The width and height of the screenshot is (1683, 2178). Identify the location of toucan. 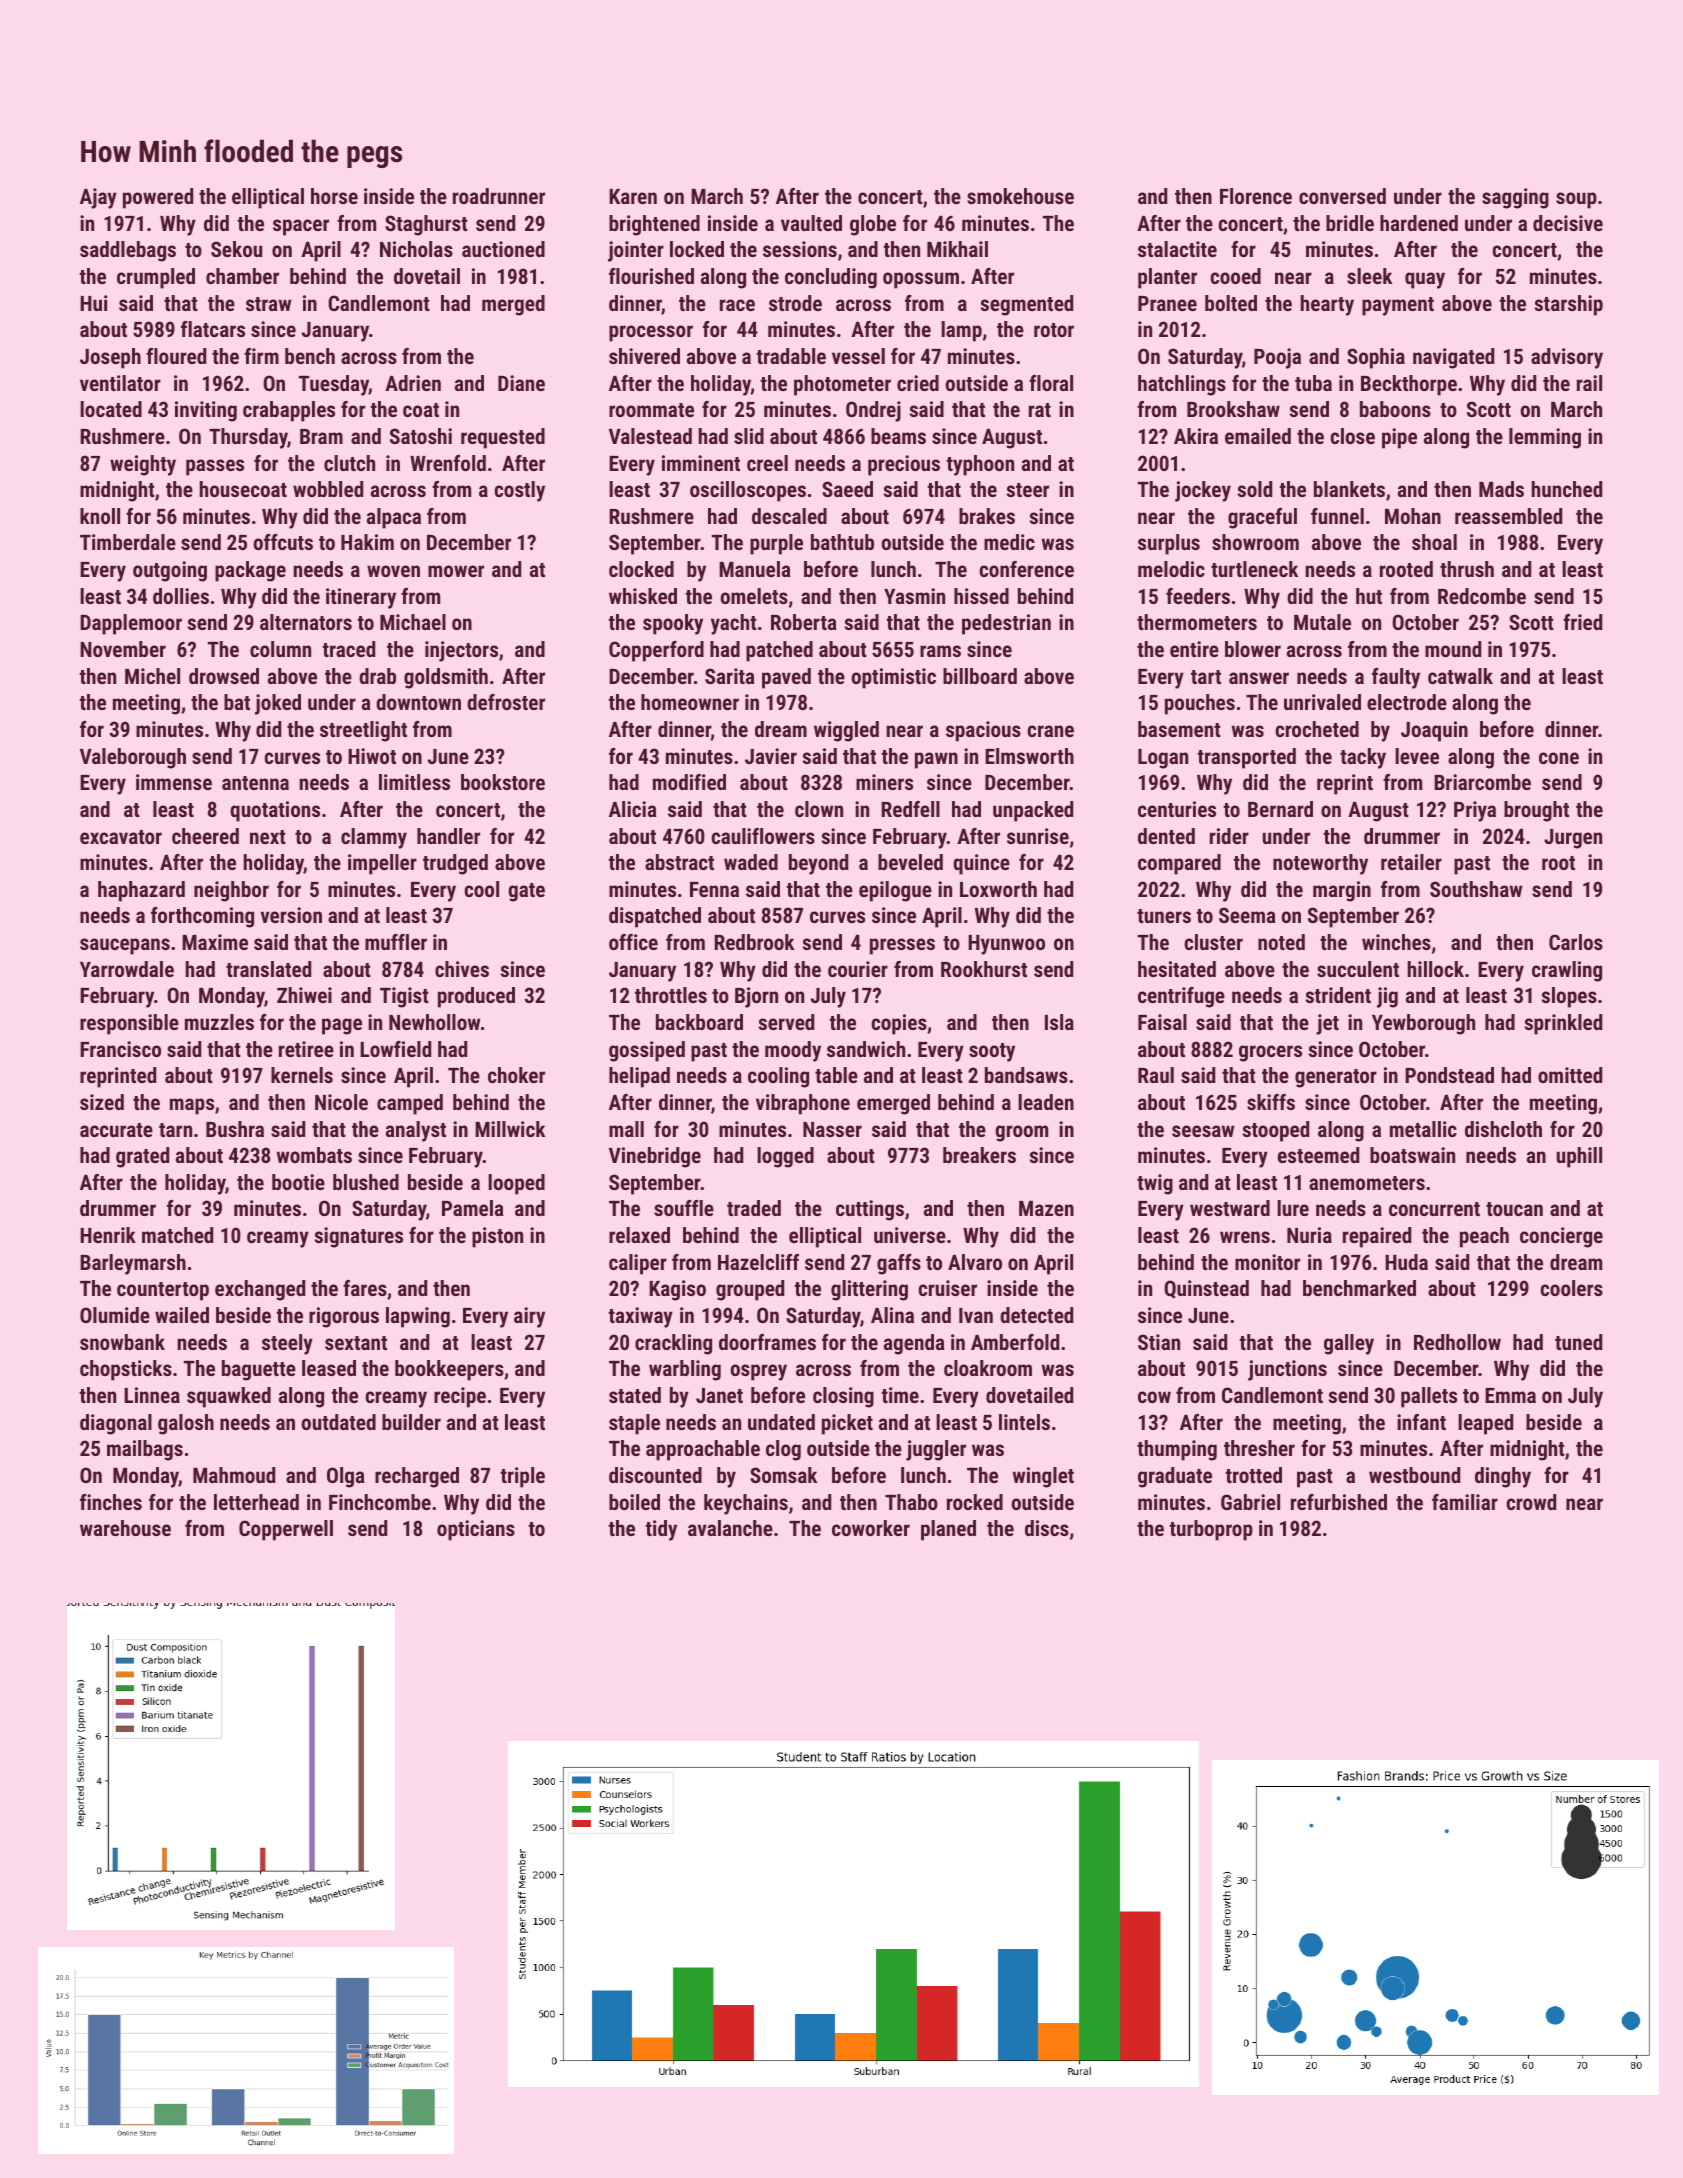
(1514, 1209).
